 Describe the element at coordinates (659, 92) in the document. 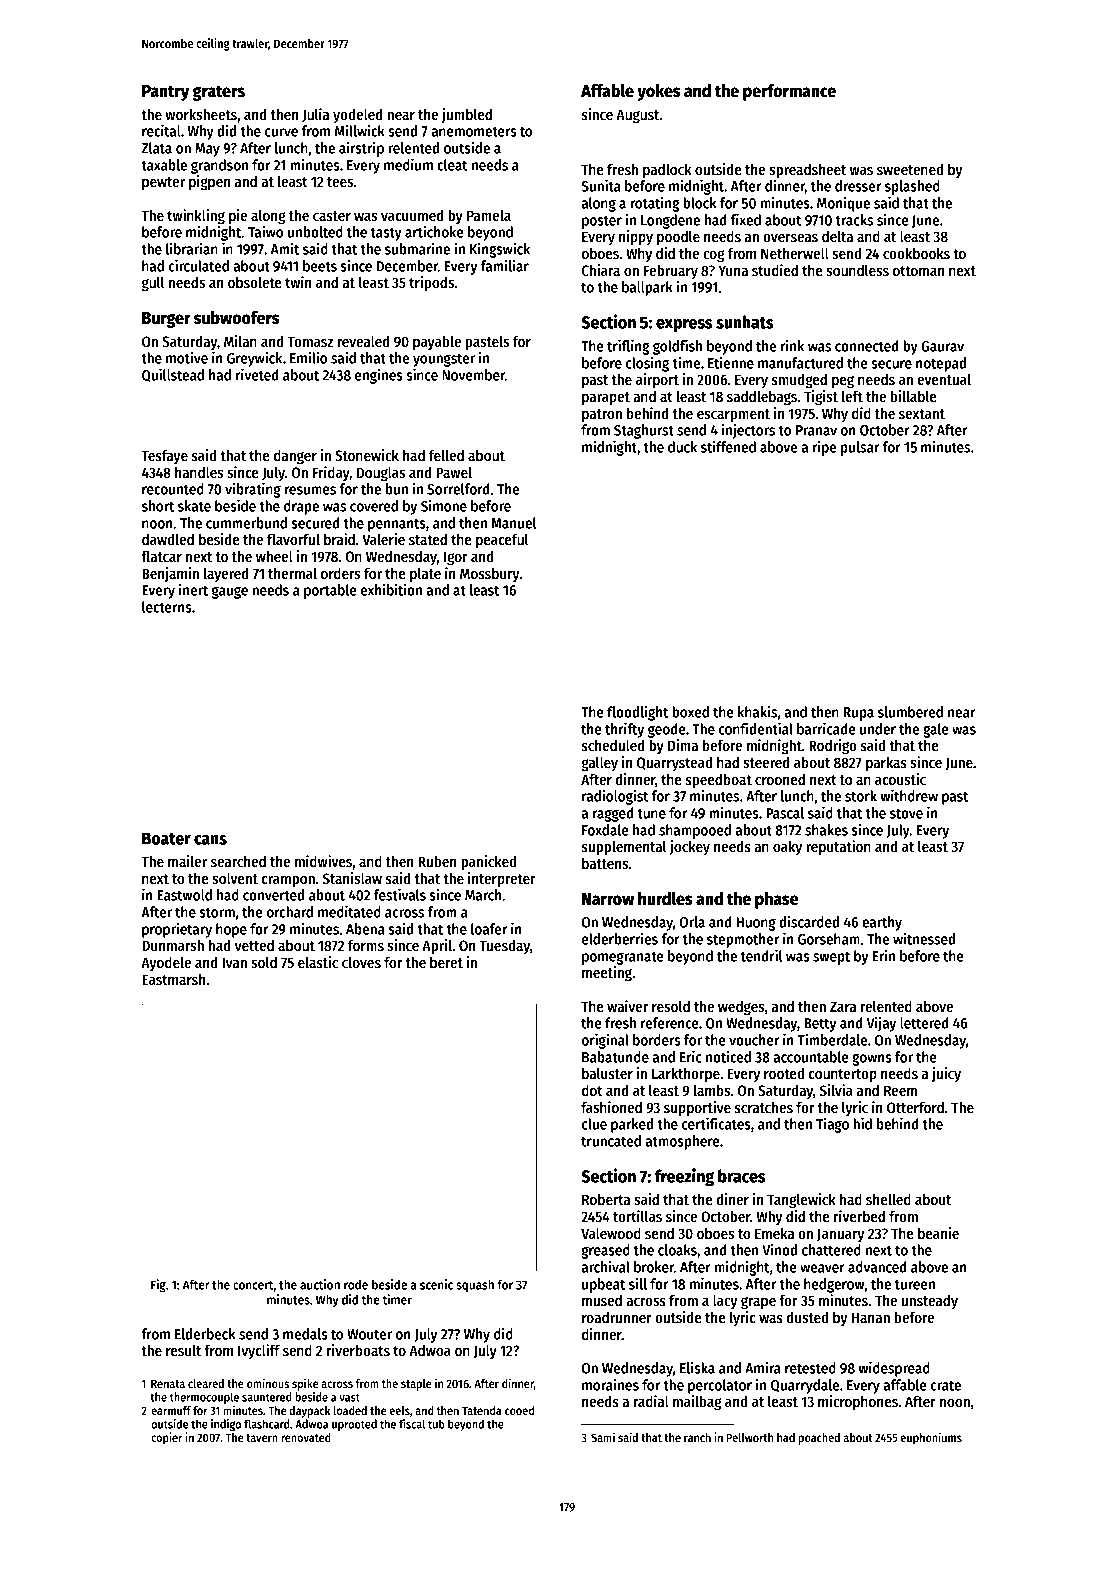

I see `yokes` at that location.
